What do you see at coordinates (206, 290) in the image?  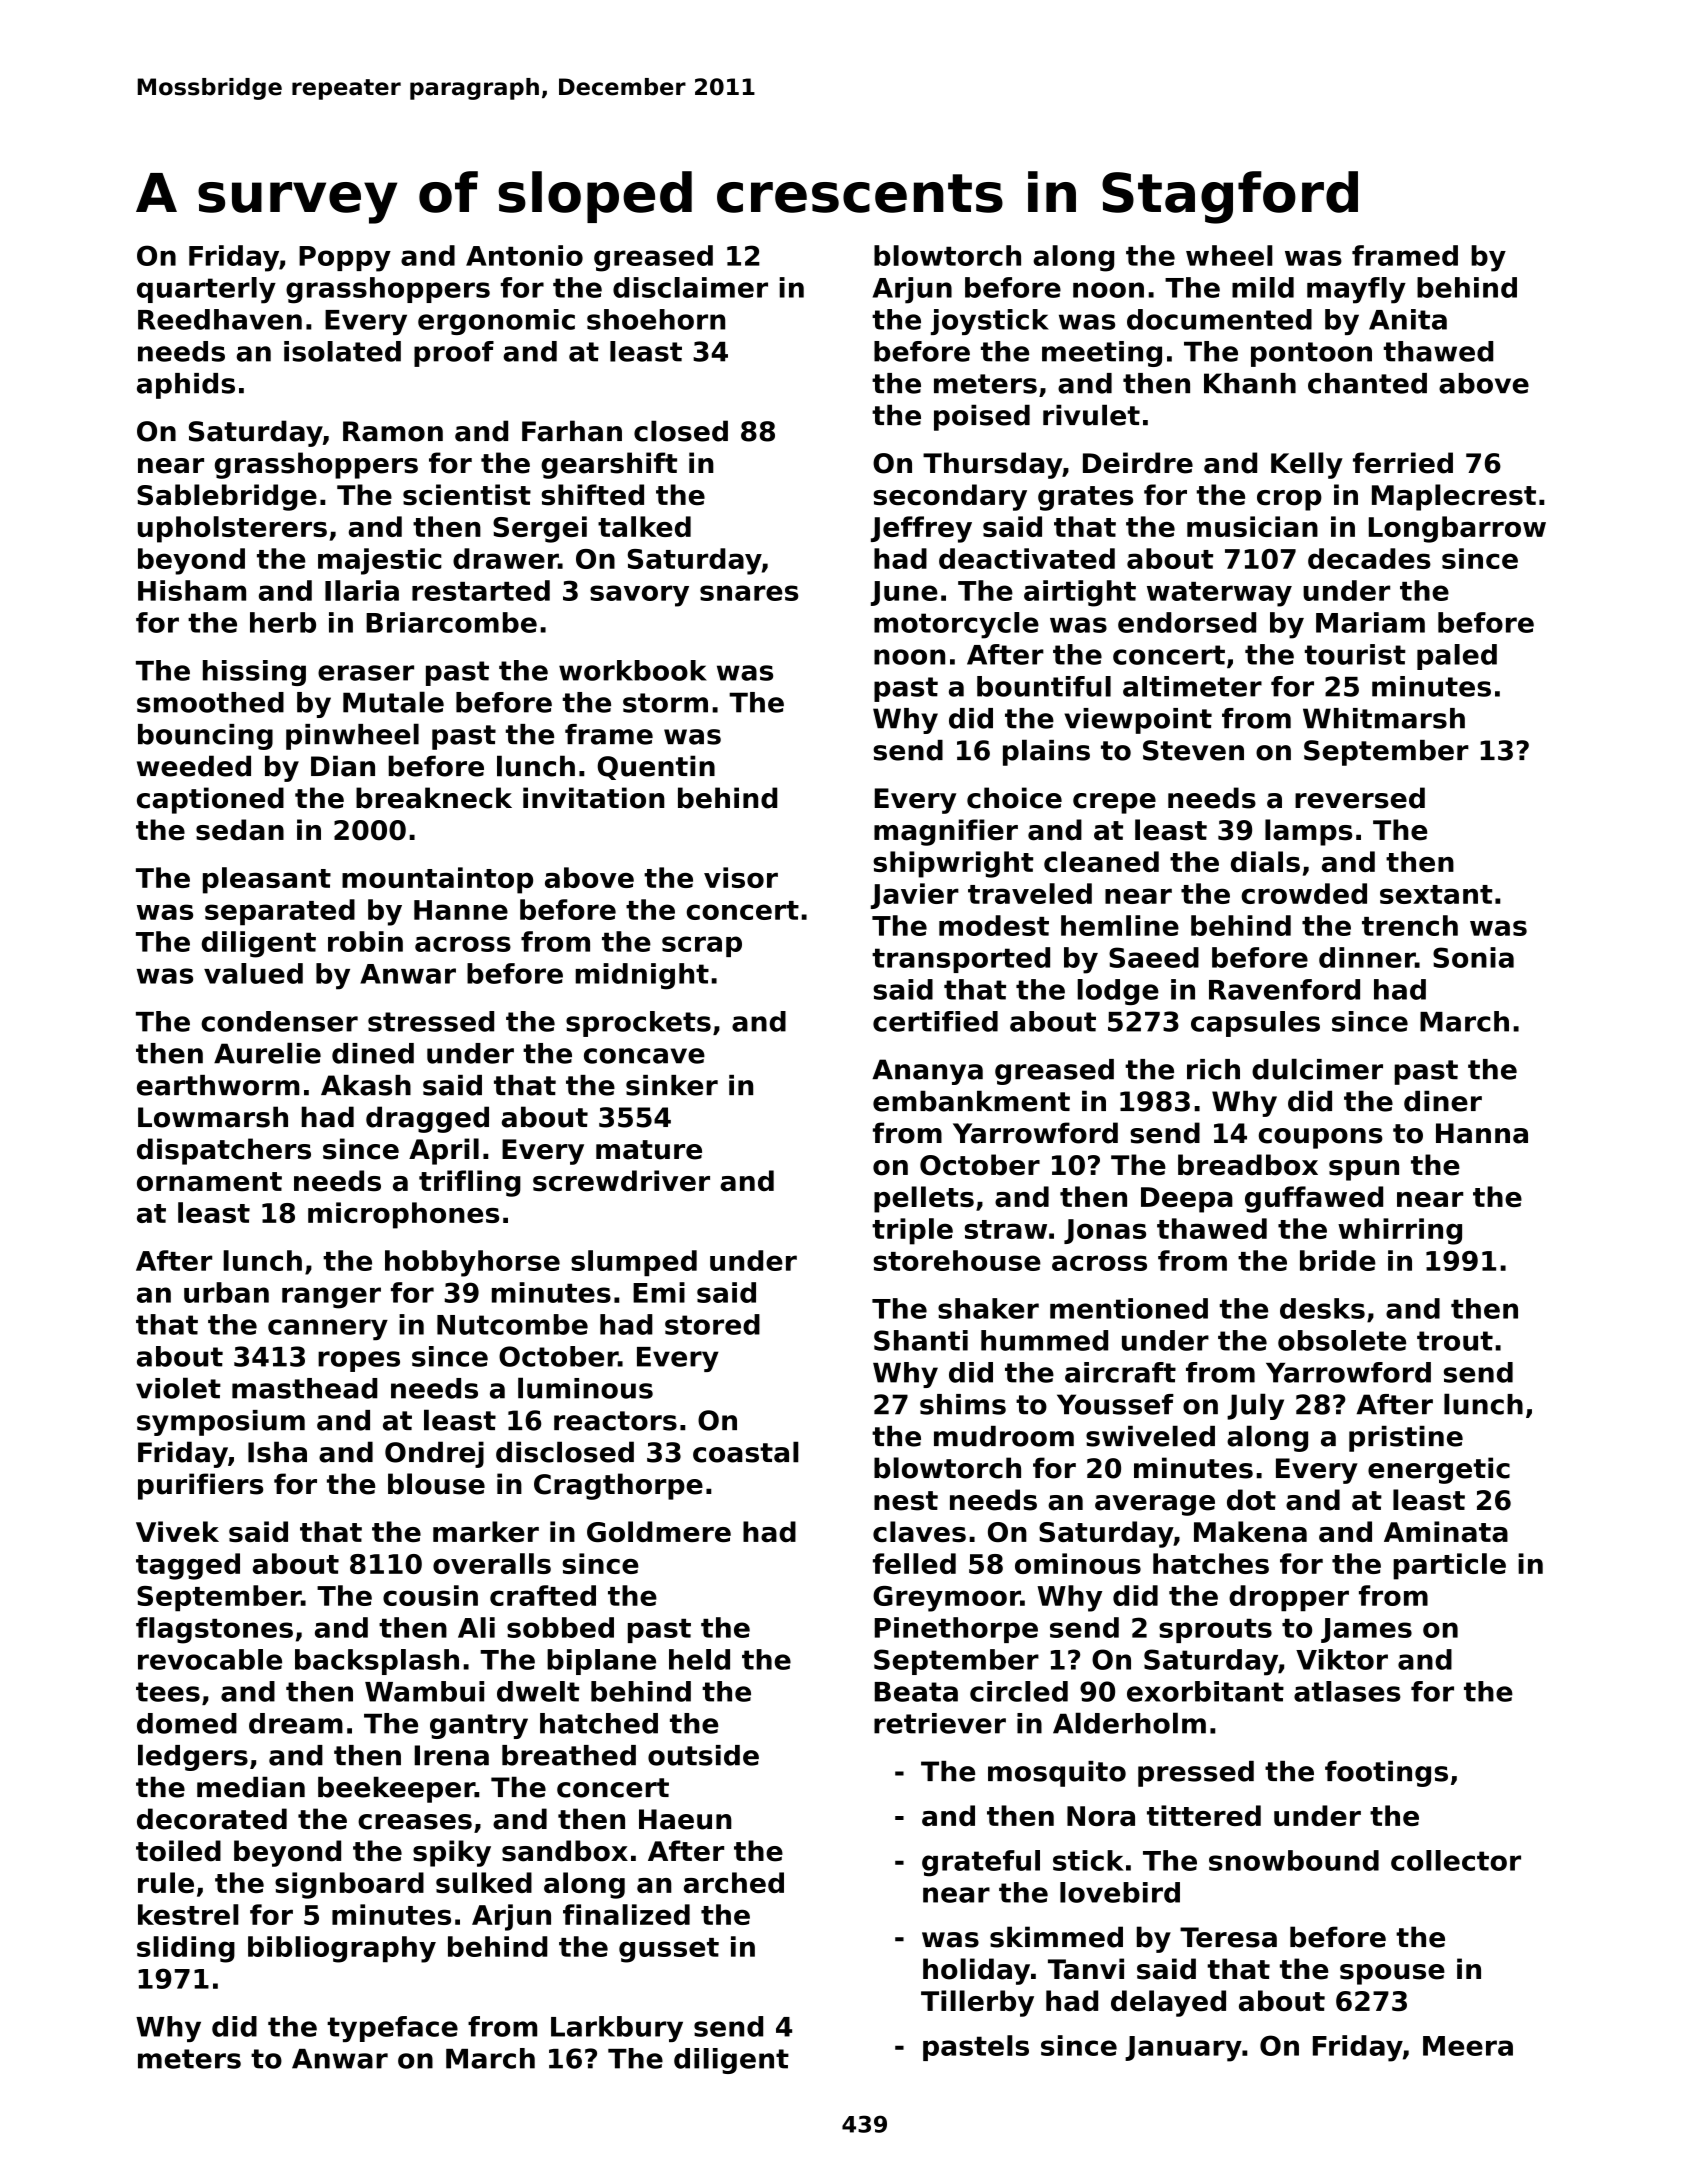 I see `quarterly` at bounding box center [206, 290].
